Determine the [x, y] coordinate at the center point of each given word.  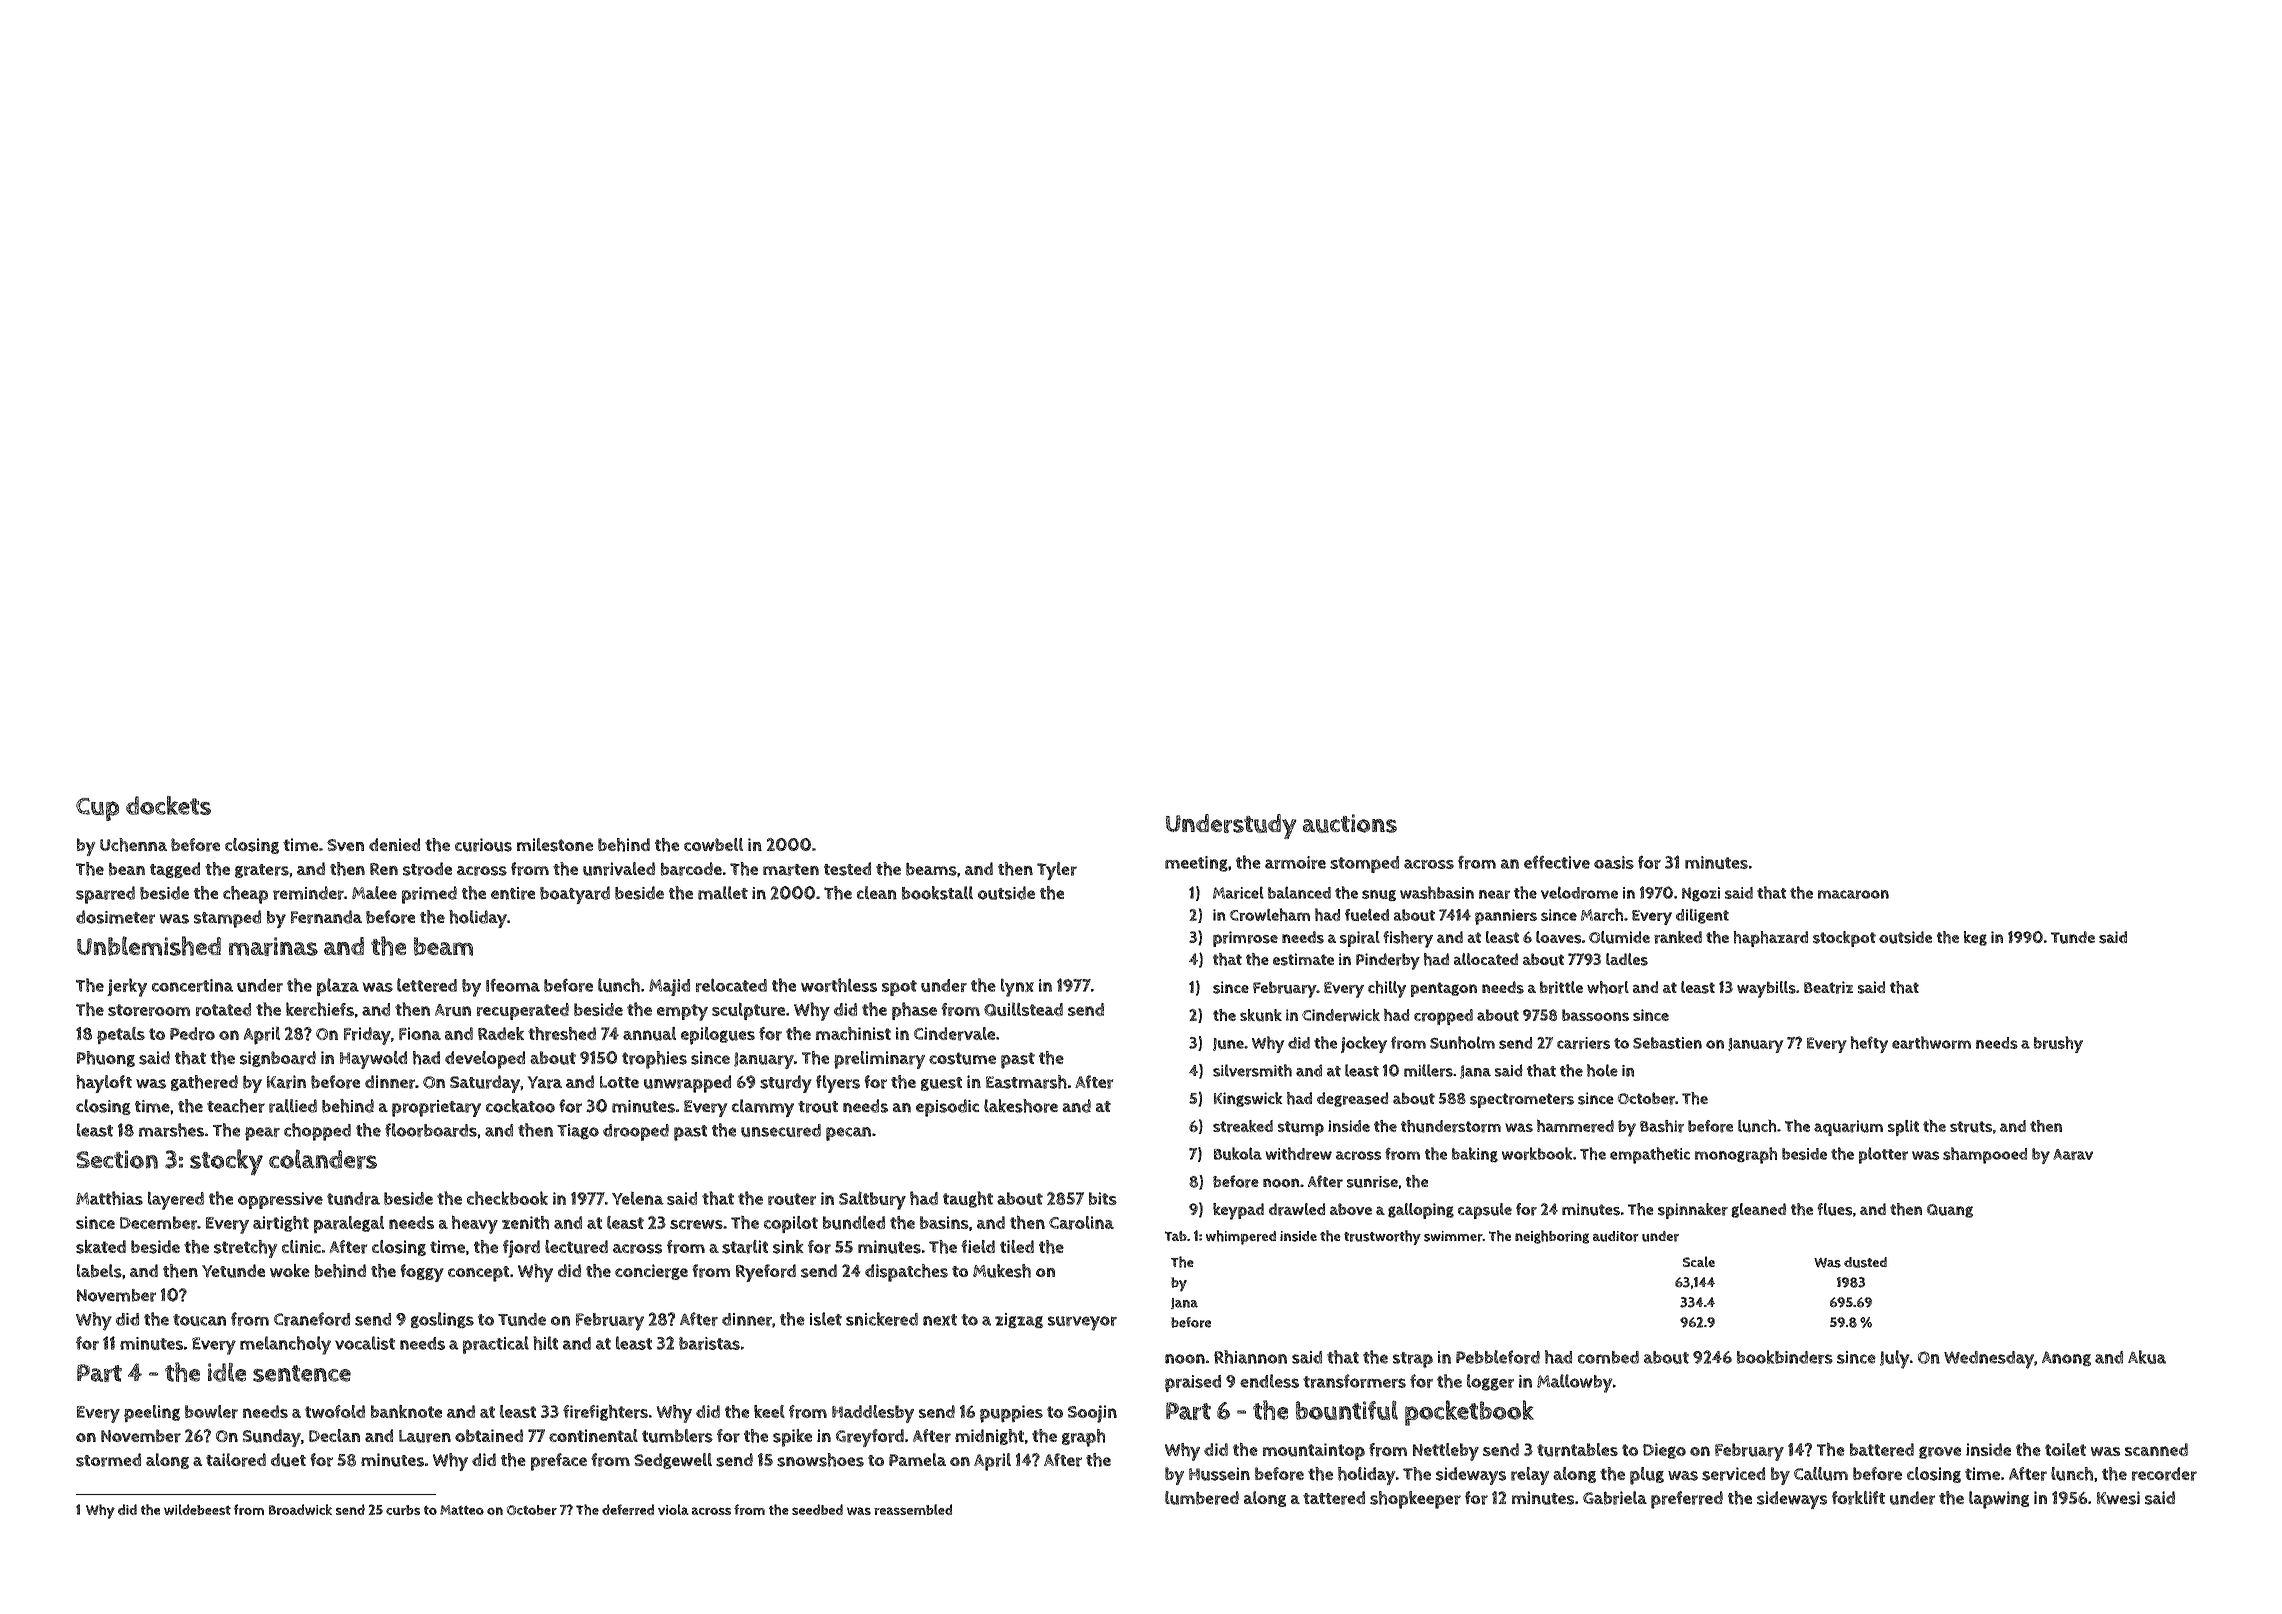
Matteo [462, 1510]
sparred [105, 895]
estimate [1303, 959]
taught [968, 1199]
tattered [1334, 1498]
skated [101, 1247]
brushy [2058, 1044]
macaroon [1853, 894]
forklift [1858, 1498]
